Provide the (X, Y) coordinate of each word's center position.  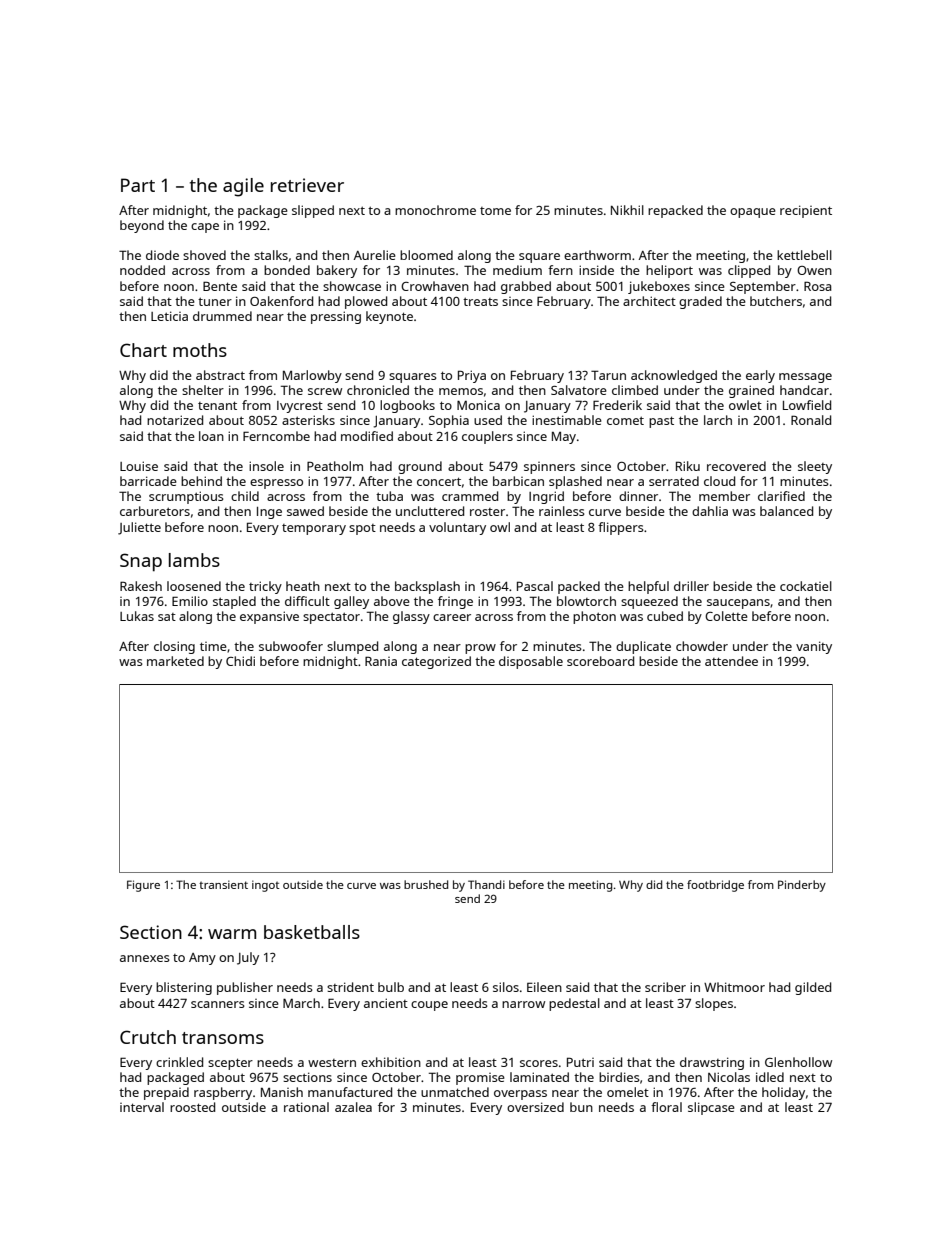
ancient (386, 1003)
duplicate (643, 647)
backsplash (427, 587)
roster (487, 512)
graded (700, 302)
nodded (142, 270)
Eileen (544, 987)
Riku (688, 466)
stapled (234, 602)
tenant (217, 405)
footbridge (715, 886)
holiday (783, 1093)
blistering (184, 988)
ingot (266, 886)
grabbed (526, 287)
